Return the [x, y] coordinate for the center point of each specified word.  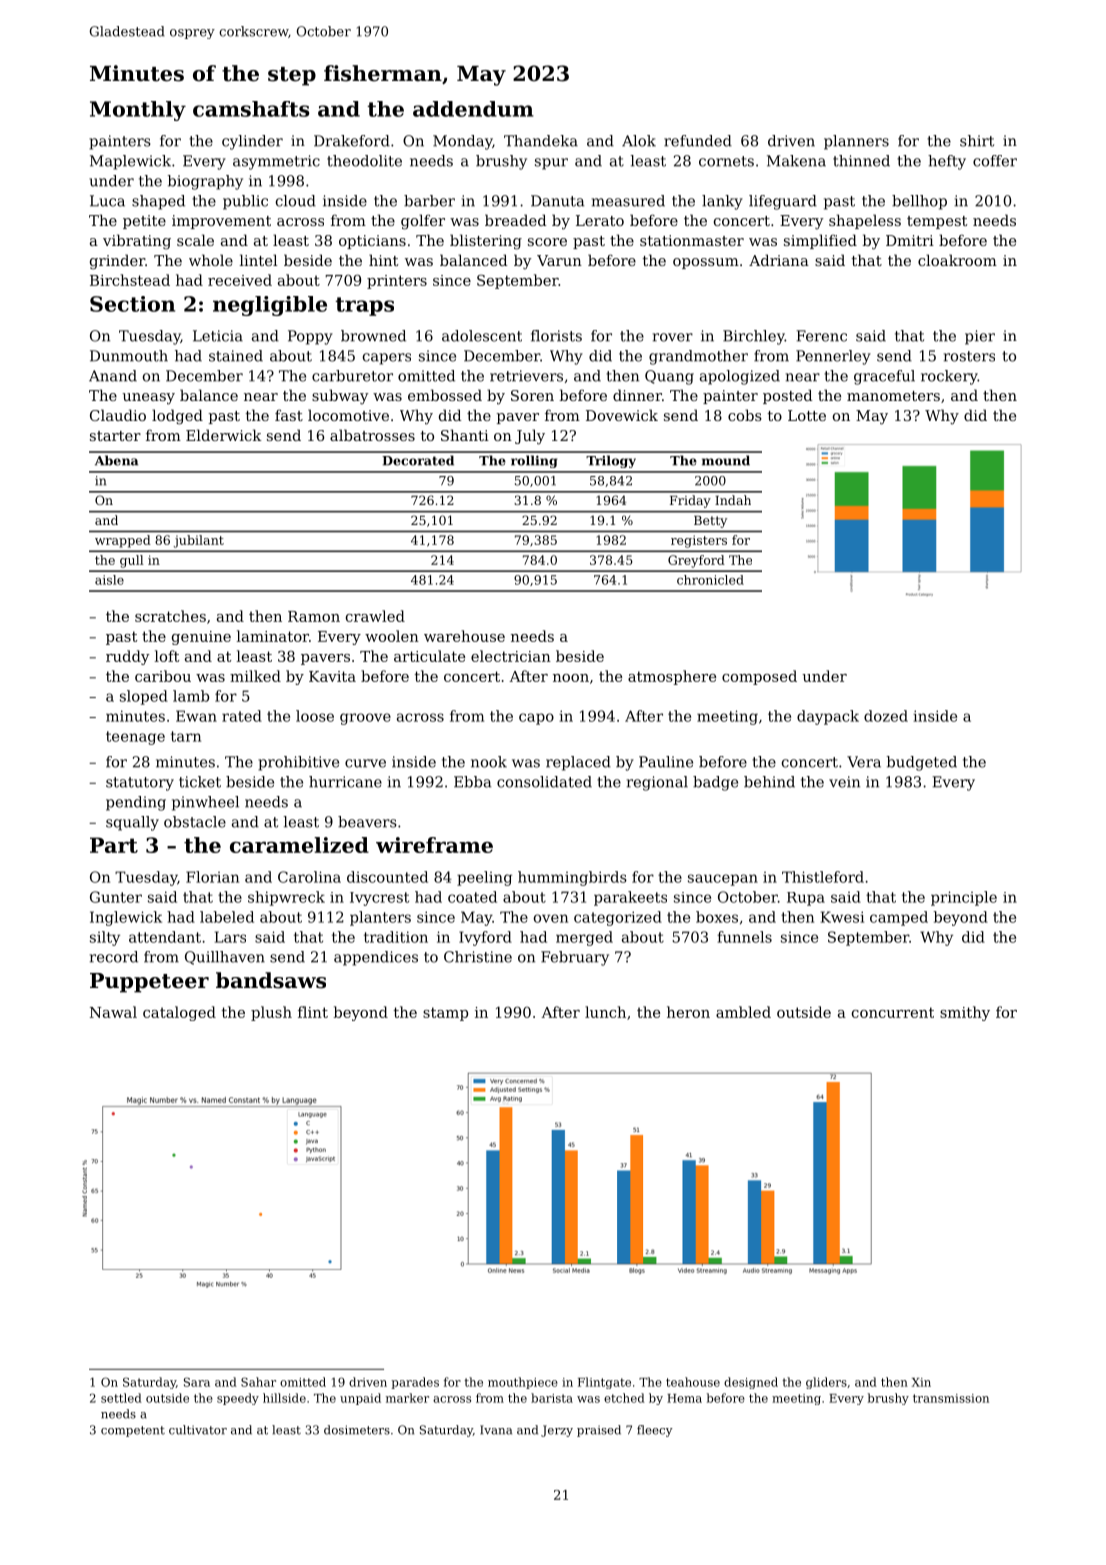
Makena [796, 161]
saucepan [723, 880]
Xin [921, 1382]
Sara [197, 1382]
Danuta [557, 201]
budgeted [922, 763]
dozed [886, 716]
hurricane [345, 782]
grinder [117, 262]
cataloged [179, 1013]
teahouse [693, 1382]
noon [571, 678]
